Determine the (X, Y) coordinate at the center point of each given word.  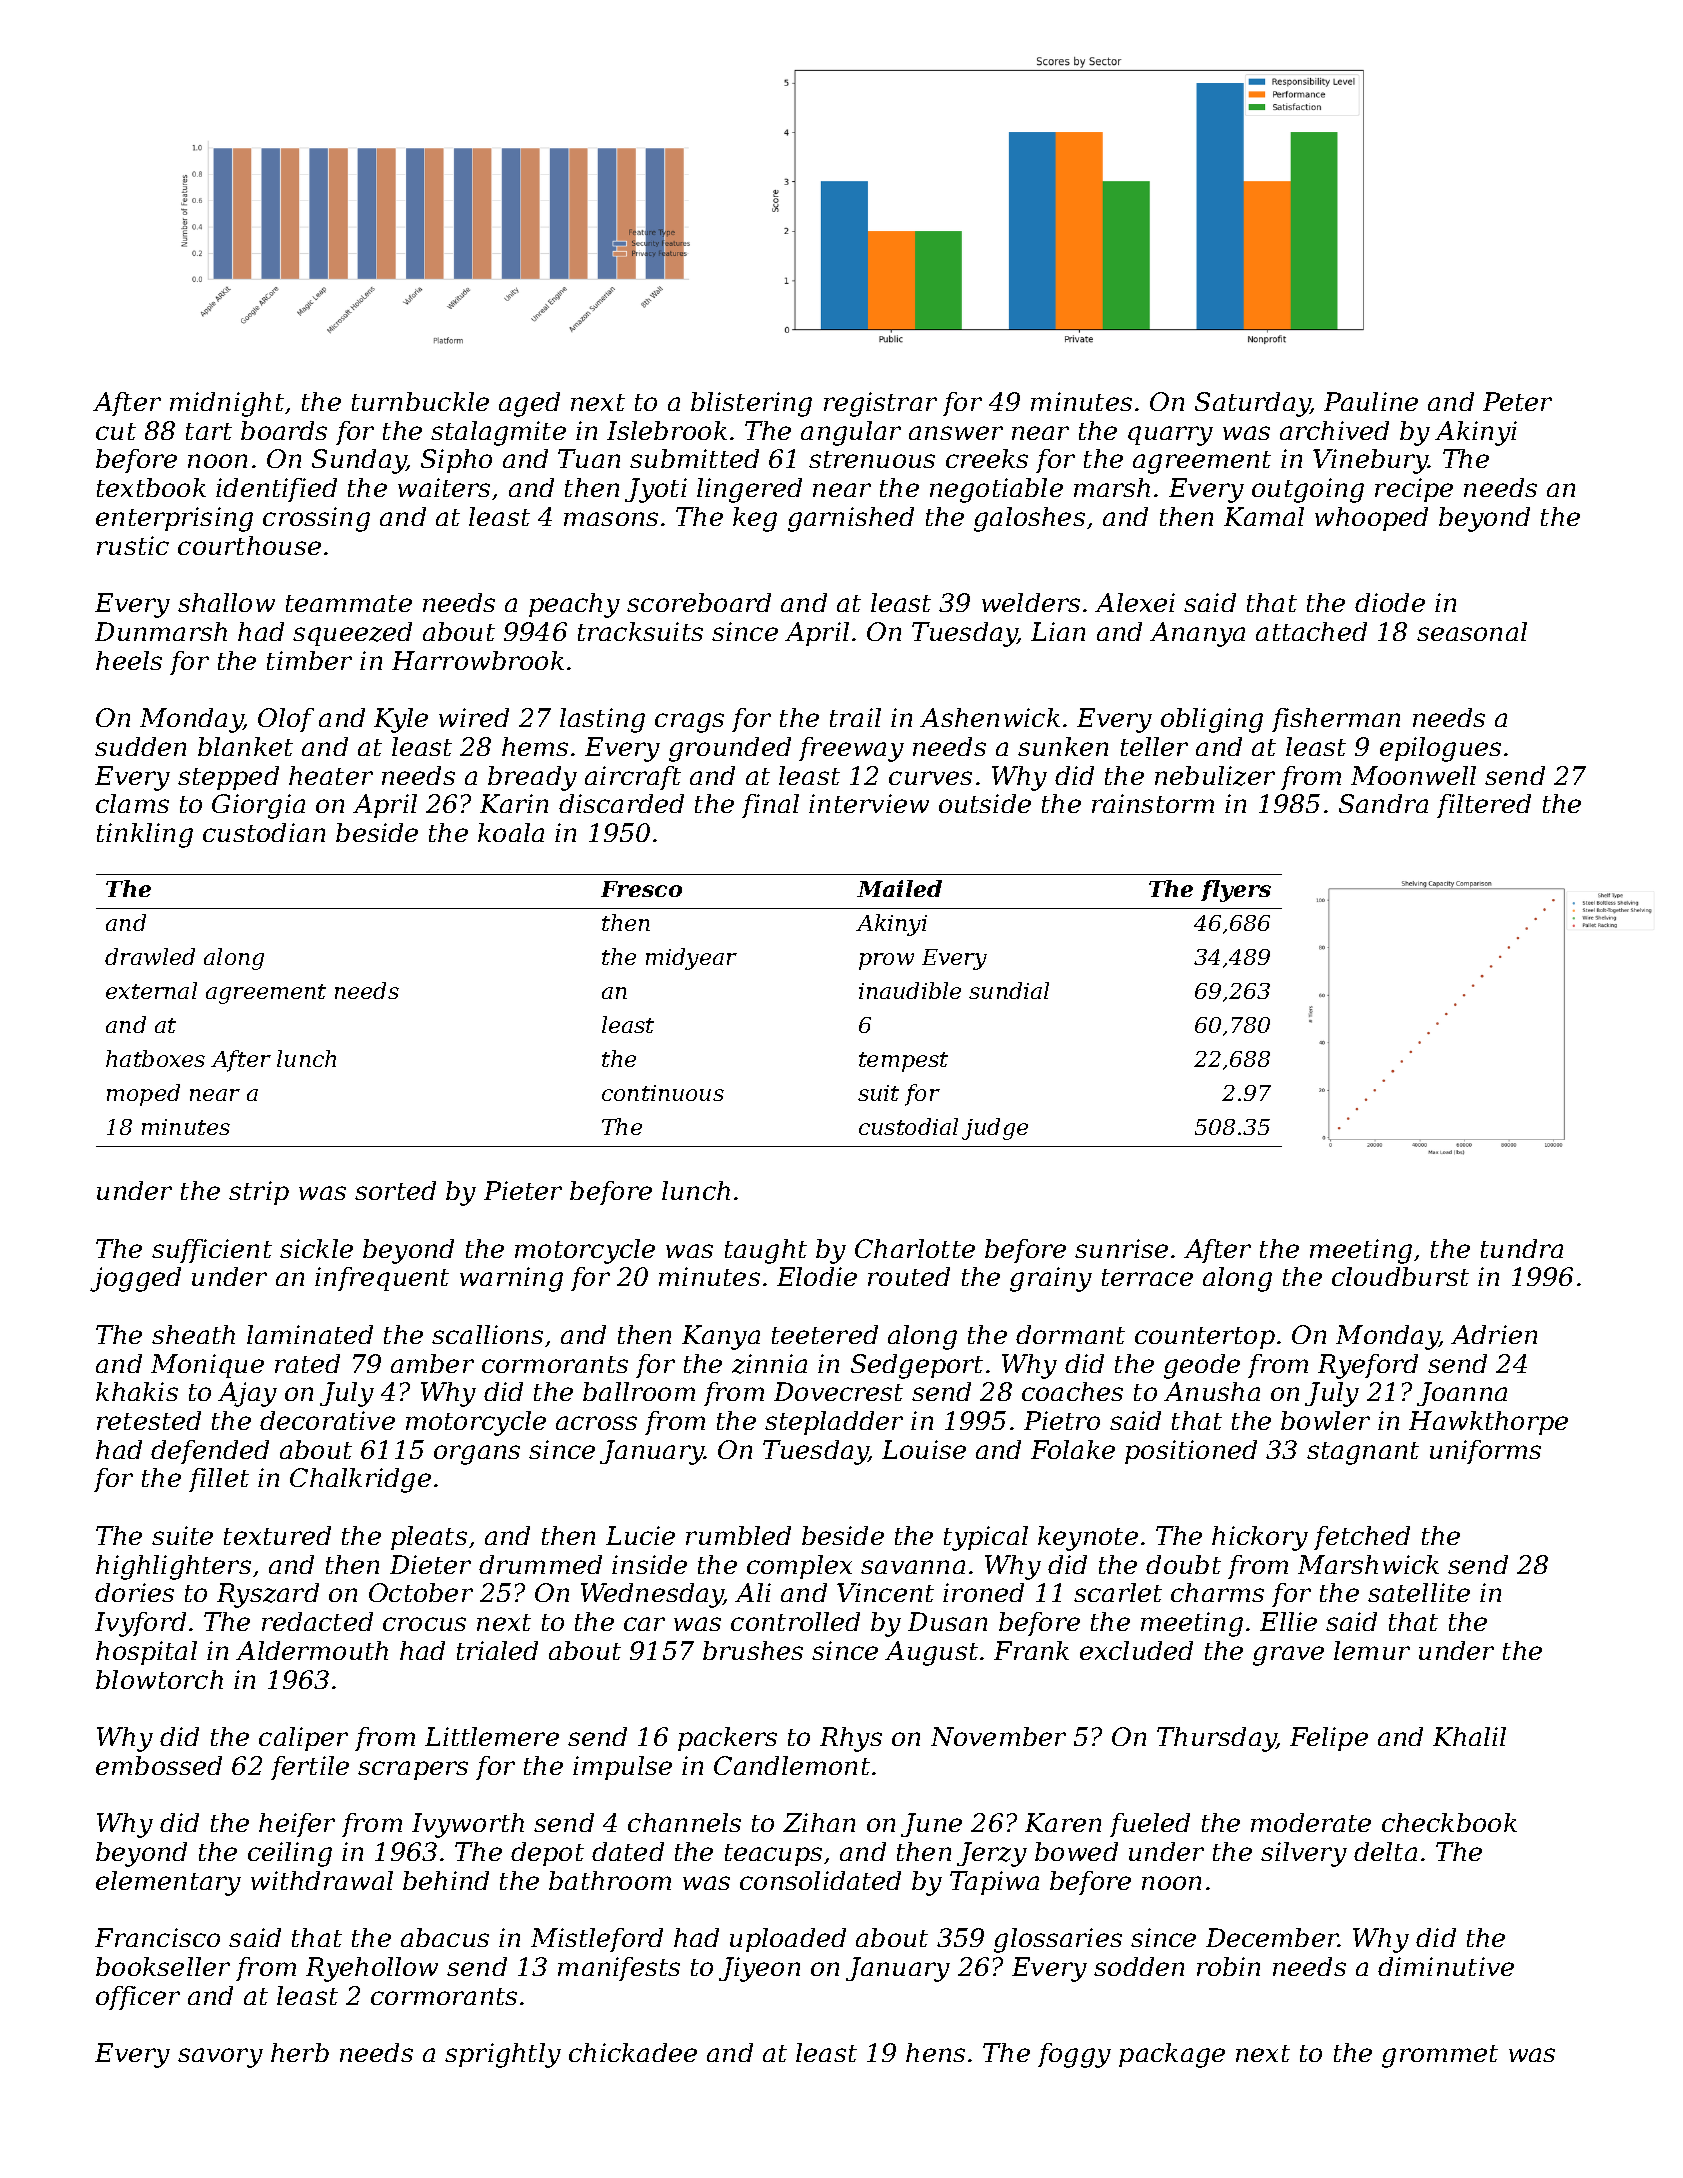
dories (134, 1592)
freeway (851, 749)
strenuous (872, 459)
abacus (445, 1937)
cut (116, 431)
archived (1334, 430)
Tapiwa (994, 1883)
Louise (924, 1449)
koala (511, 832)
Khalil (1469, 1736)
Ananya (1197, 634)
